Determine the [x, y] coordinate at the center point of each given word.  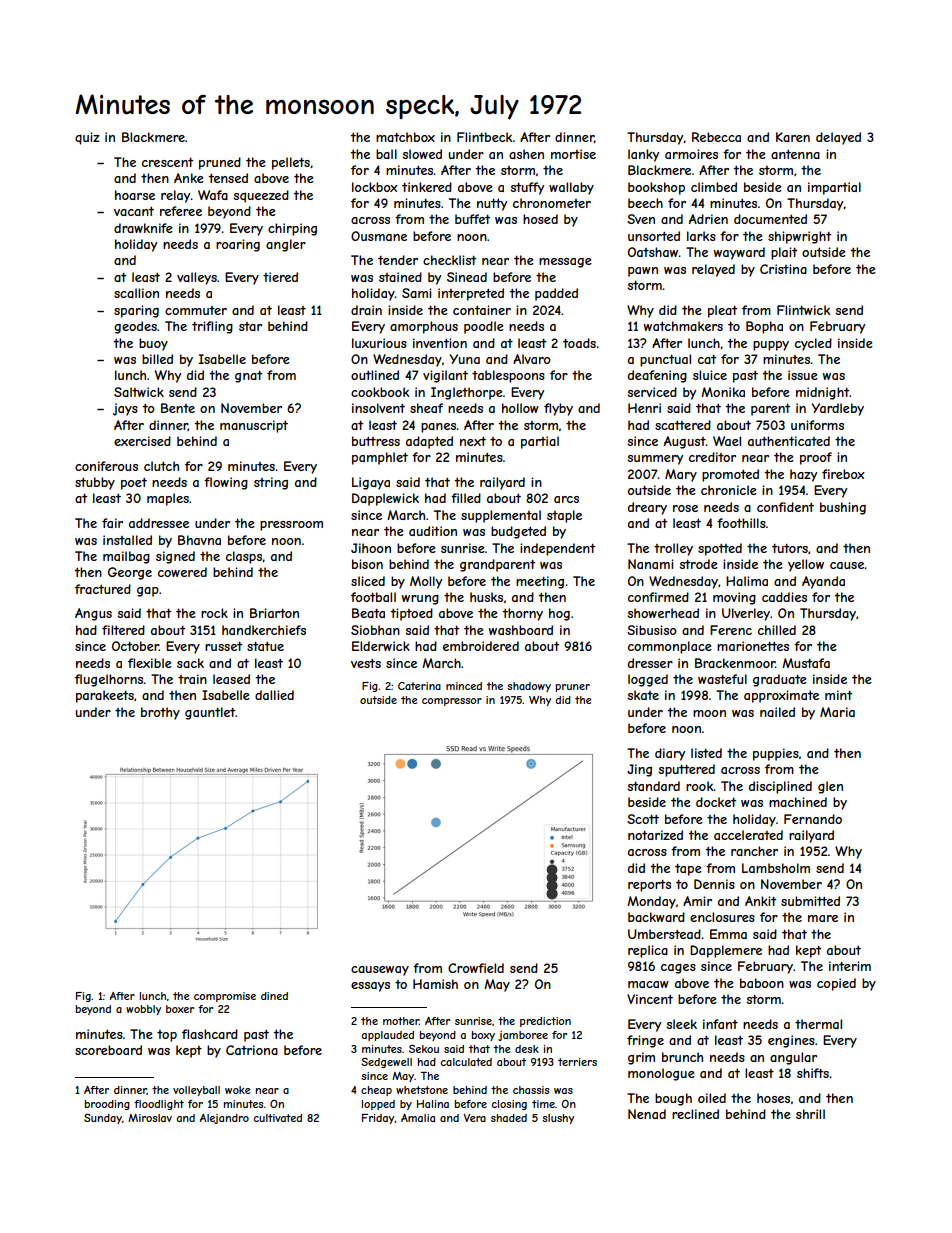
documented [770, 219]
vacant [134, 211]
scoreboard [108, 1050]
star [250, 326]
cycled [813, 344]
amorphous [424, 327]
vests [366, 663]
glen [830, 787]
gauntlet [210, 713]
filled [466, 498]
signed [175, 557]
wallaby [571, 188]
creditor [712, 457]
